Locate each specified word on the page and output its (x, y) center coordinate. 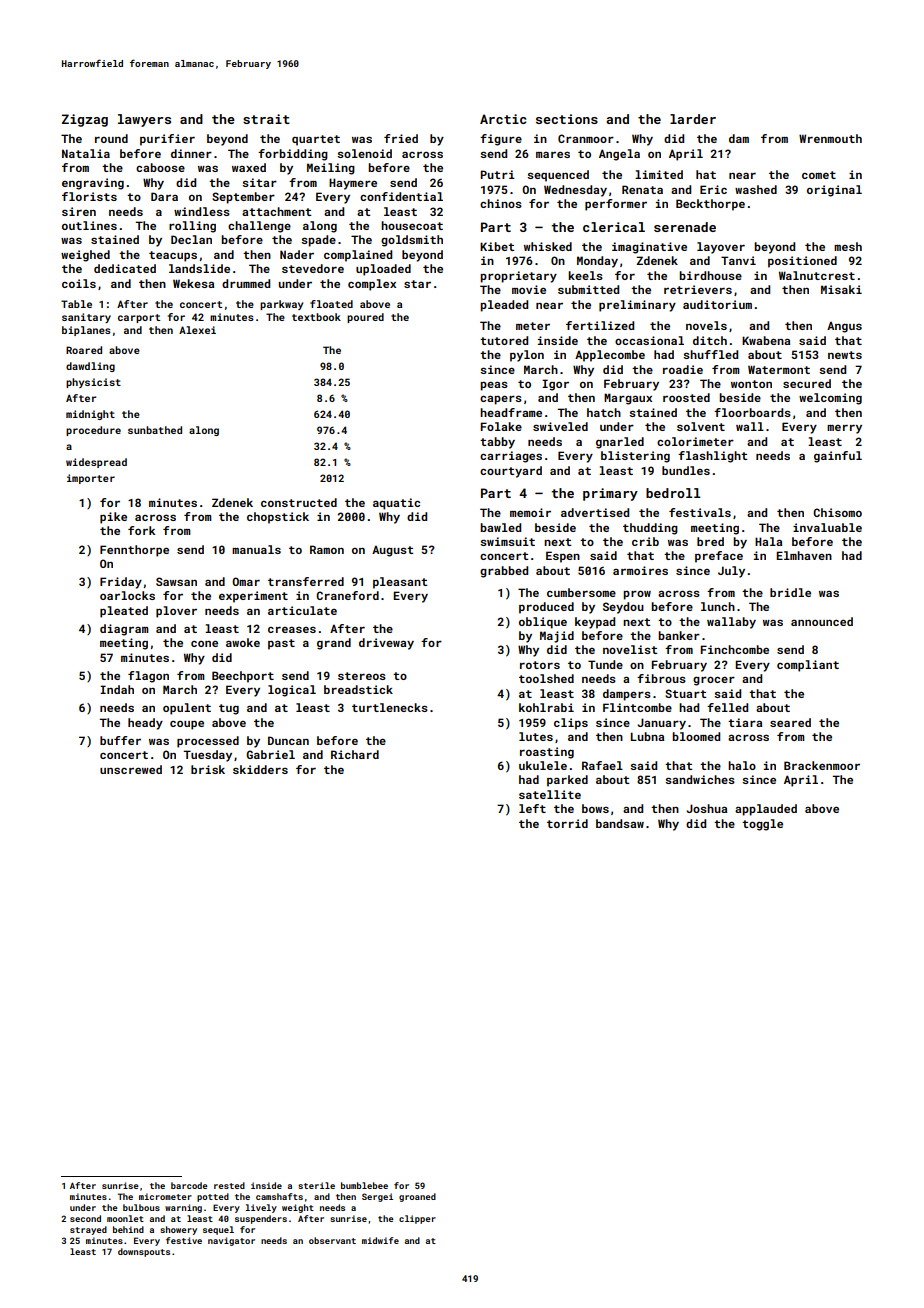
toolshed (546, 678)
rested (229, 1185)
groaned (417, 1197)
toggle (762, 825)
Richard (355, 754)
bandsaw (620, 823)
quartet (316, 140)
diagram (124, 630)
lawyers (144, 120)
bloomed (696, 736)
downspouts (144, 1252)
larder (693, 119)
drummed (246, 283)
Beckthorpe (710, 205)
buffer (120, 740)
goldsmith (412, 241)
